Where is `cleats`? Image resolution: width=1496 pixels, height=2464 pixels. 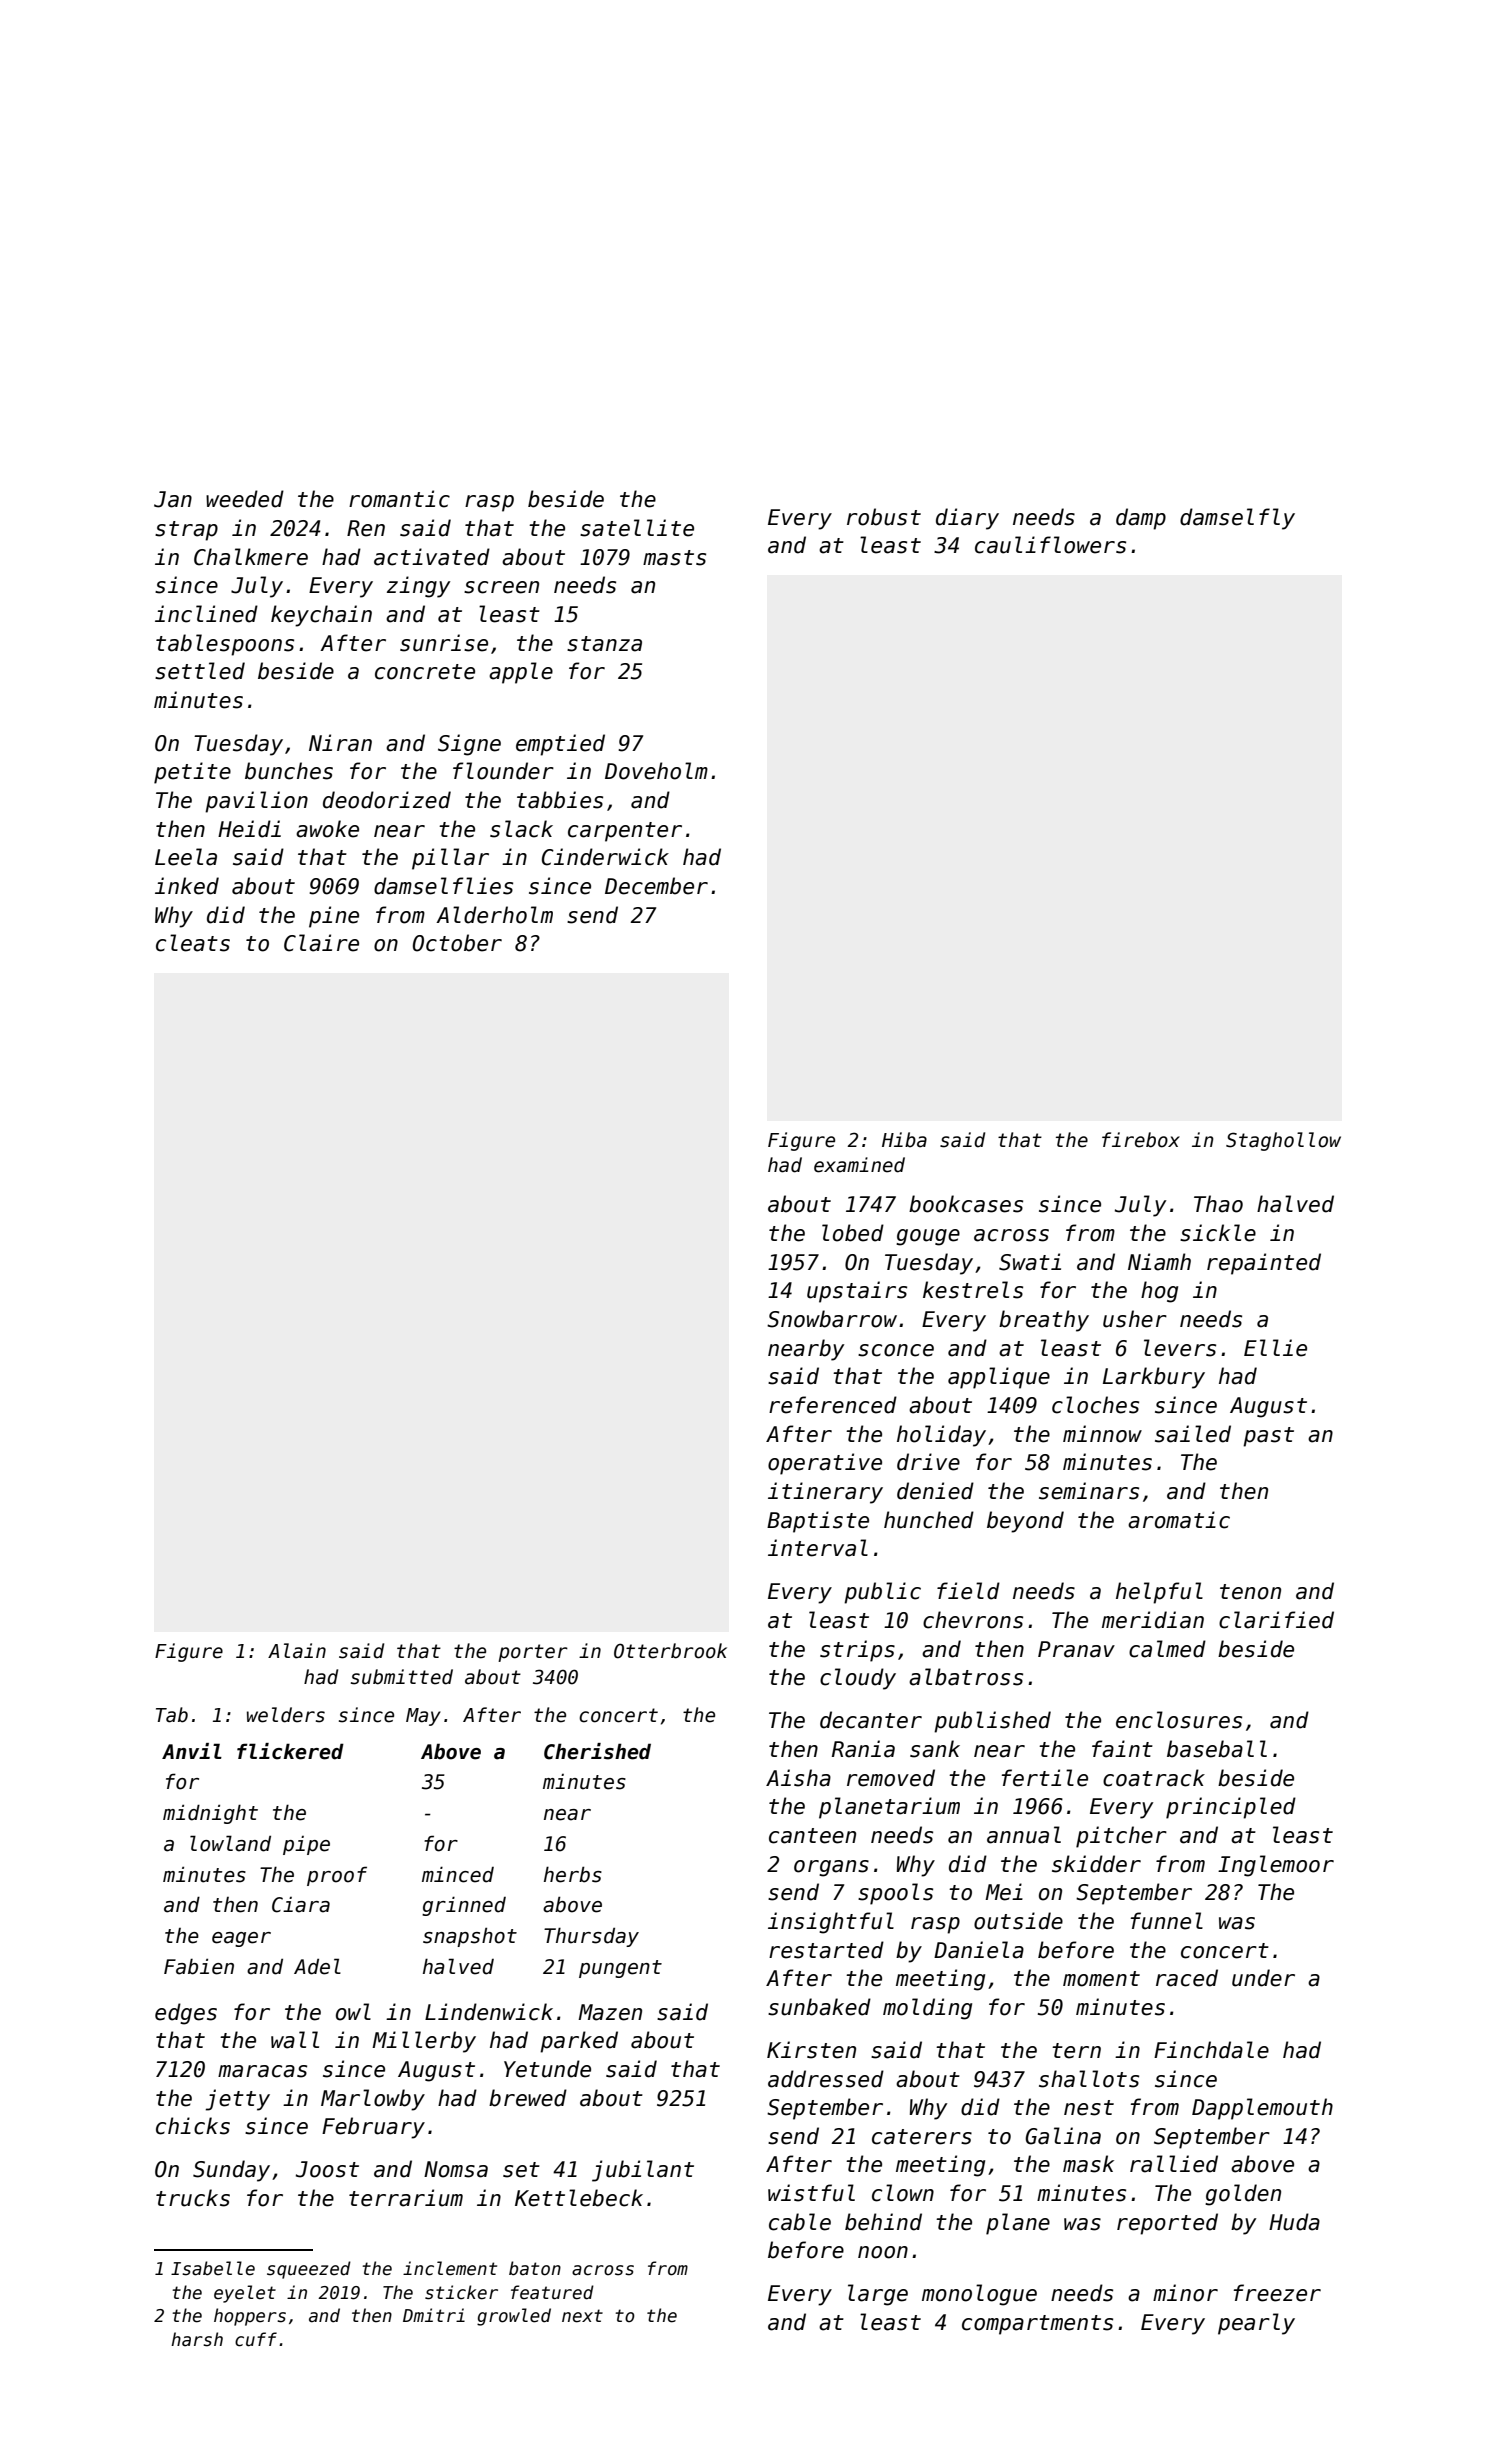
cleats is located at coordinates (193, 943).
